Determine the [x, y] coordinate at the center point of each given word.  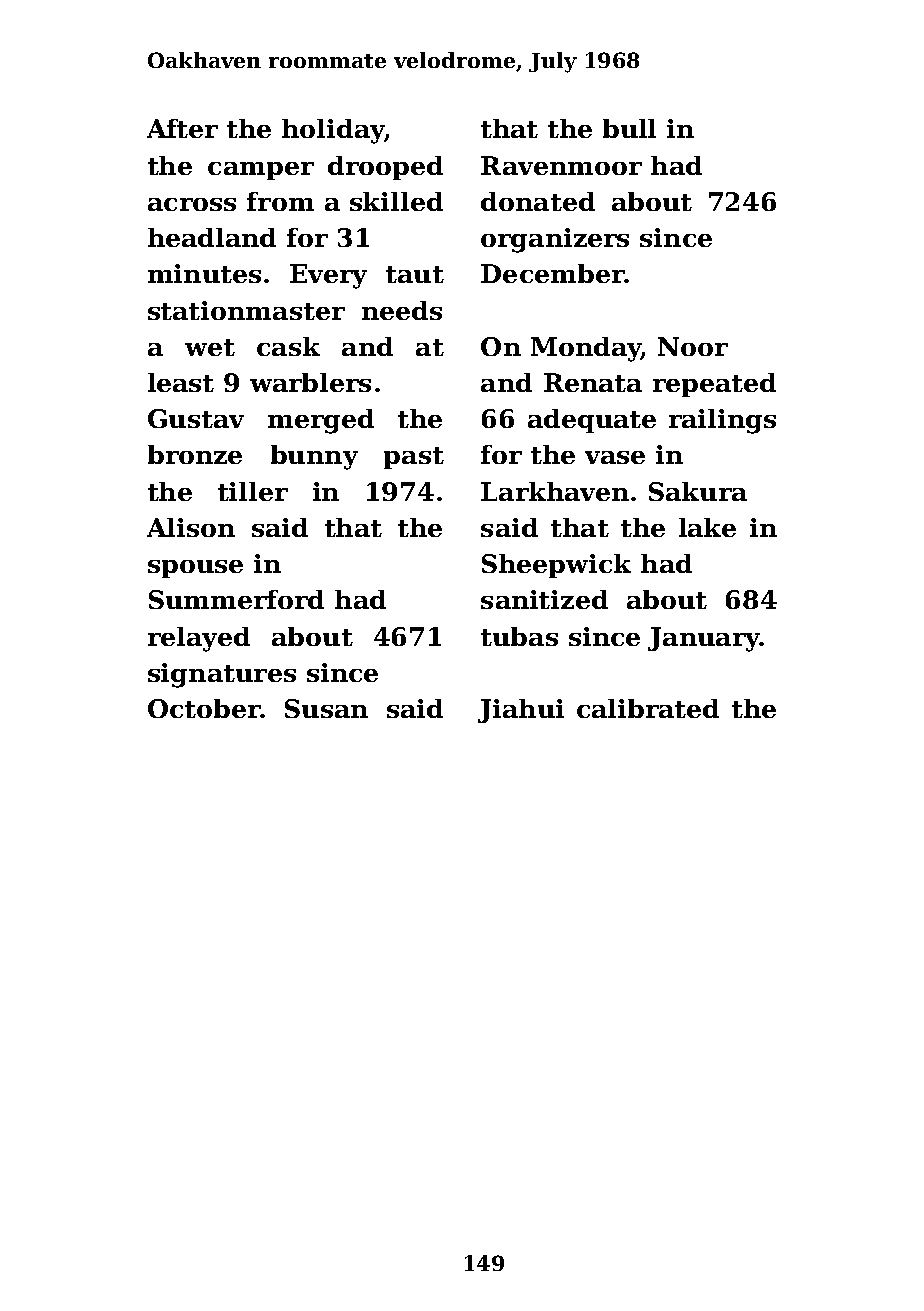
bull [629, 128]
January [704, 639]
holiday [333, 131]
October [204, 708]
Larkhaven [555, 491]
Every [328, 276]
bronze [195, 454]
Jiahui [521, 711]
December [552, 273]
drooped [385, 168]
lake [707, 527]
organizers [555, 240]
